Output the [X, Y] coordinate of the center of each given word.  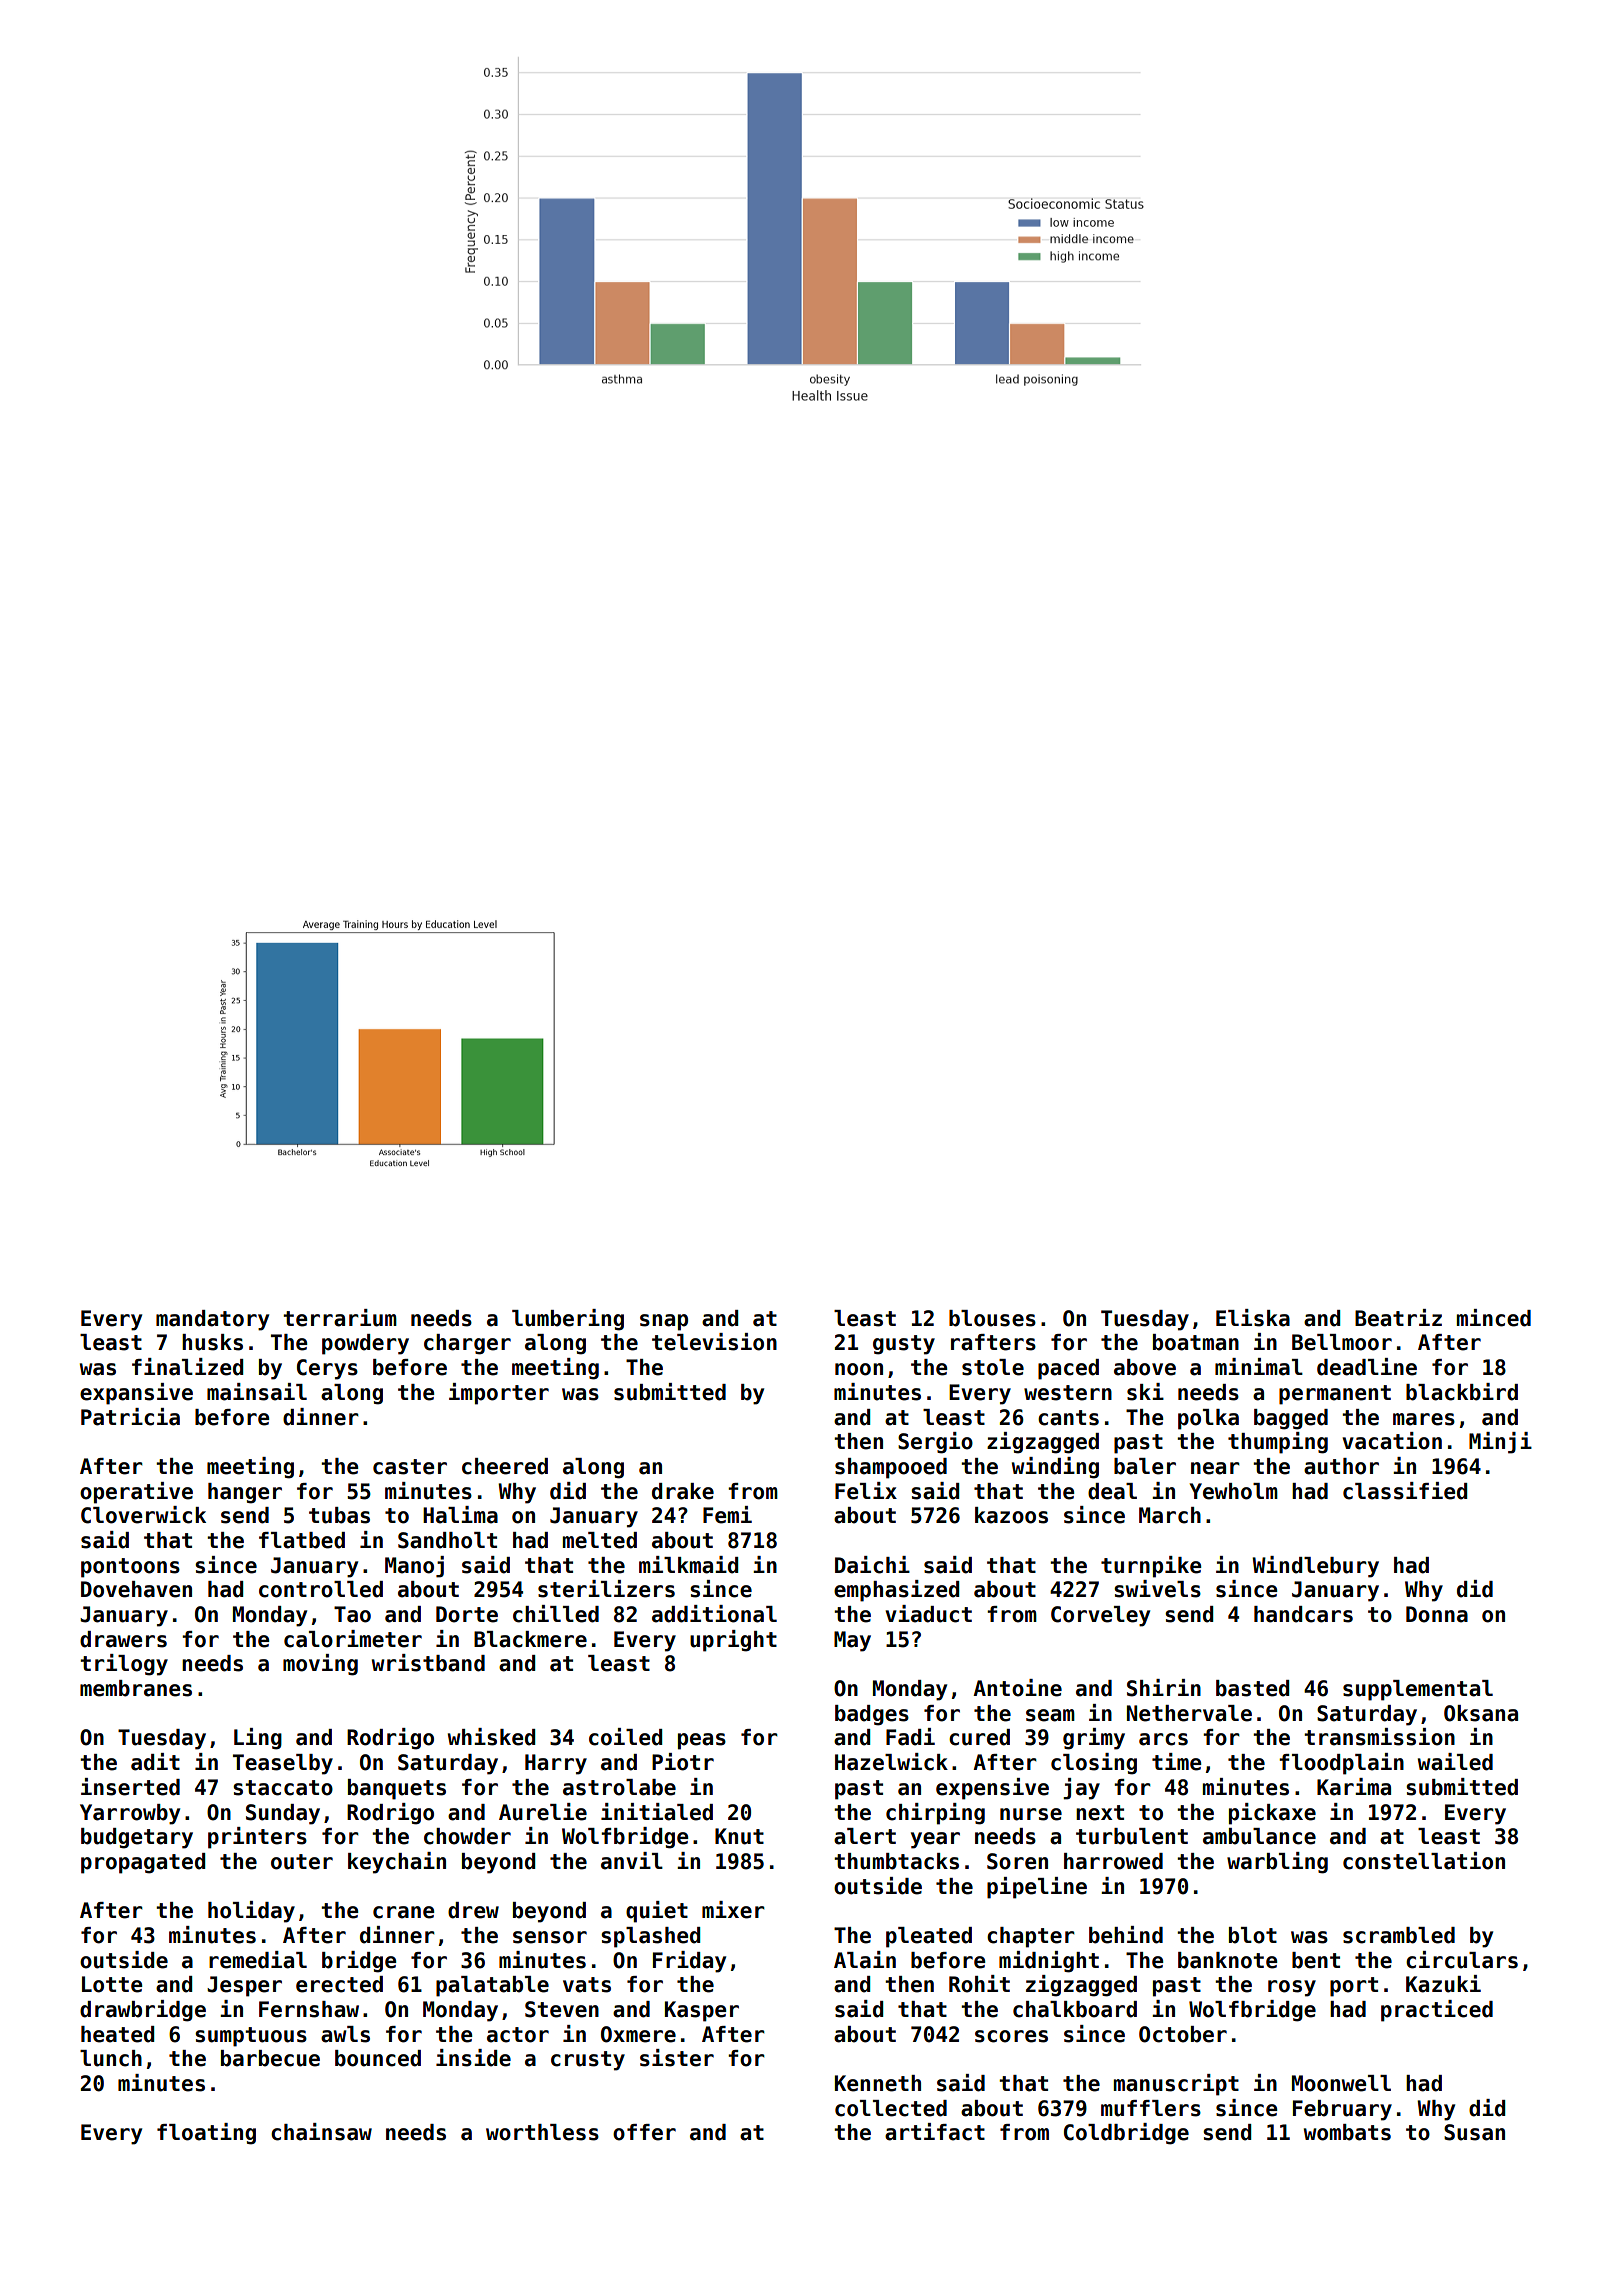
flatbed [302, 1540]
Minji [1500, 1443]
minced [1494, 1318]
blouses [992, 1318]
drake [683, 1491]
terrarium [340, 1318]
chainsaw [321, 2132]
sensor [550, 1937]
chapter [1031, 1937]
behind [1126, 1935]
